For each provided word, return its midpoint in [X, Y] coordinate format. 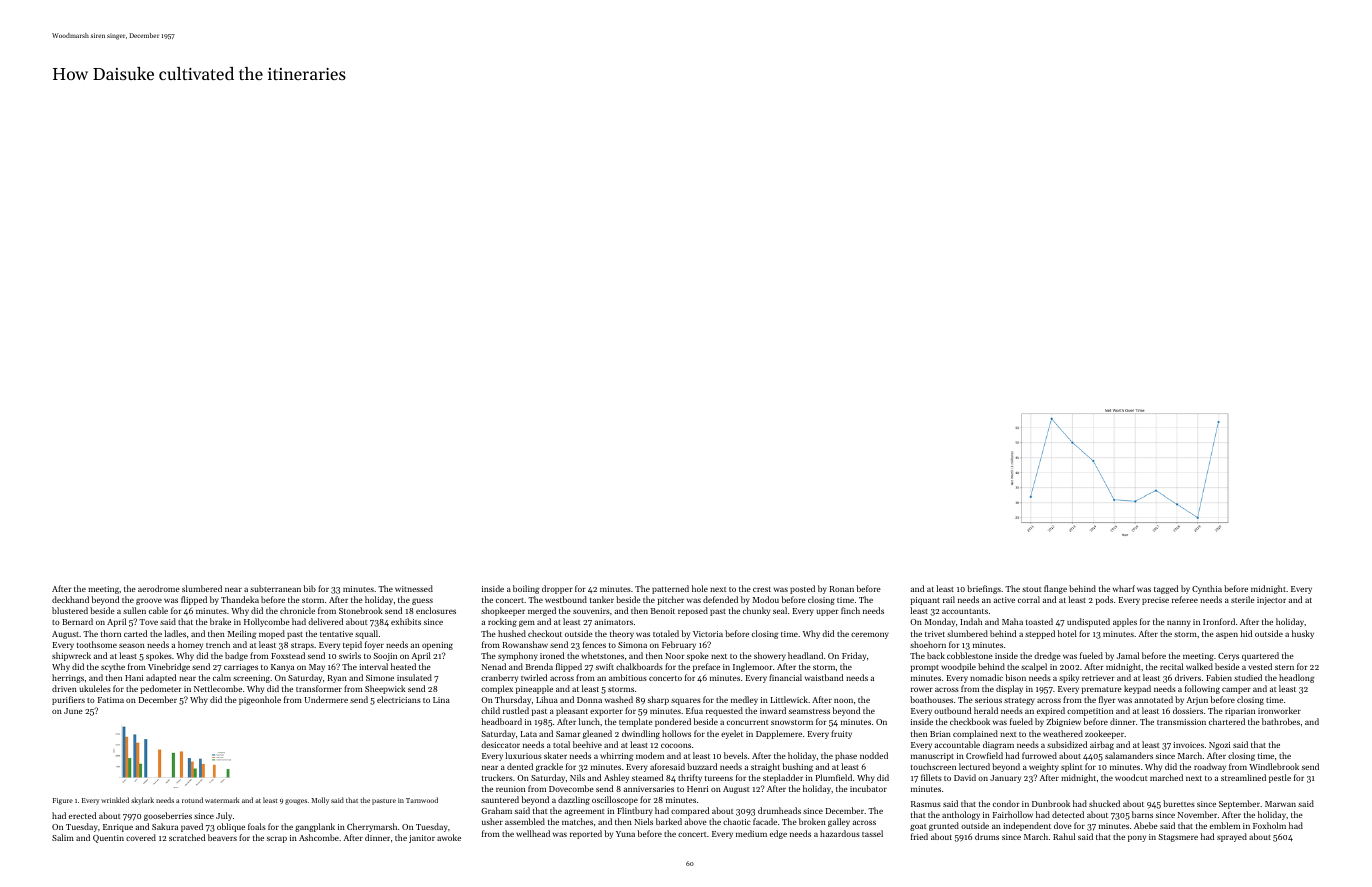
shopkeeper [503, 611]
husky [1303, 634]
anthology [961, 815]
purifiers [68, 700]
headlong [1297, 678]
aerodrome [159, 588]
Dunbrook [1051, 803]
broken [812, 821]
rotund [192, 800]
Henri [697, 789]
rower [922, 690]
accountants [965, 611]
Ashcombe [319, 837]
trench [218, 644]
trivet [935, 634]
